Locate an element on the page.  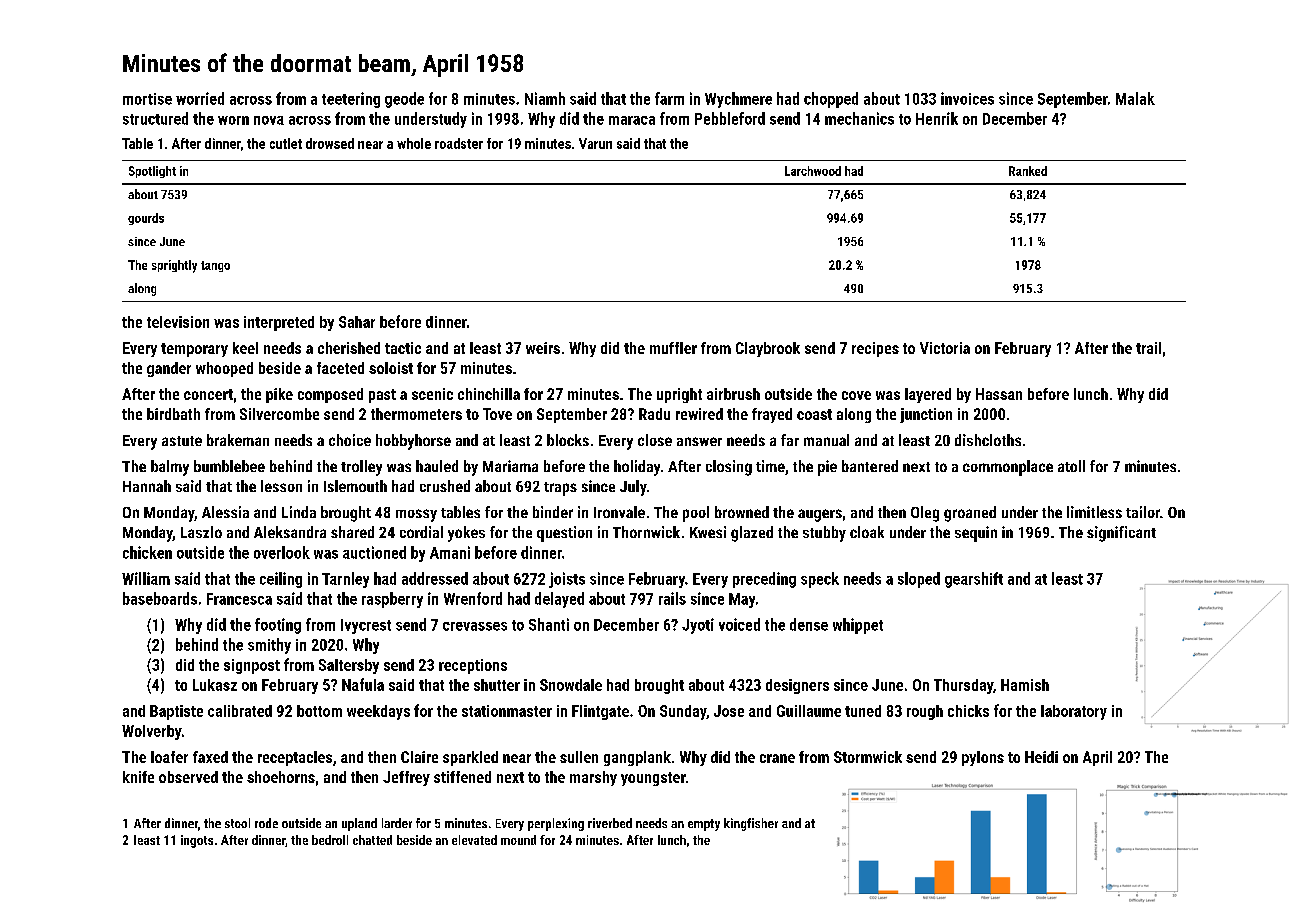
trail is located at coordinates (1148, 348).
